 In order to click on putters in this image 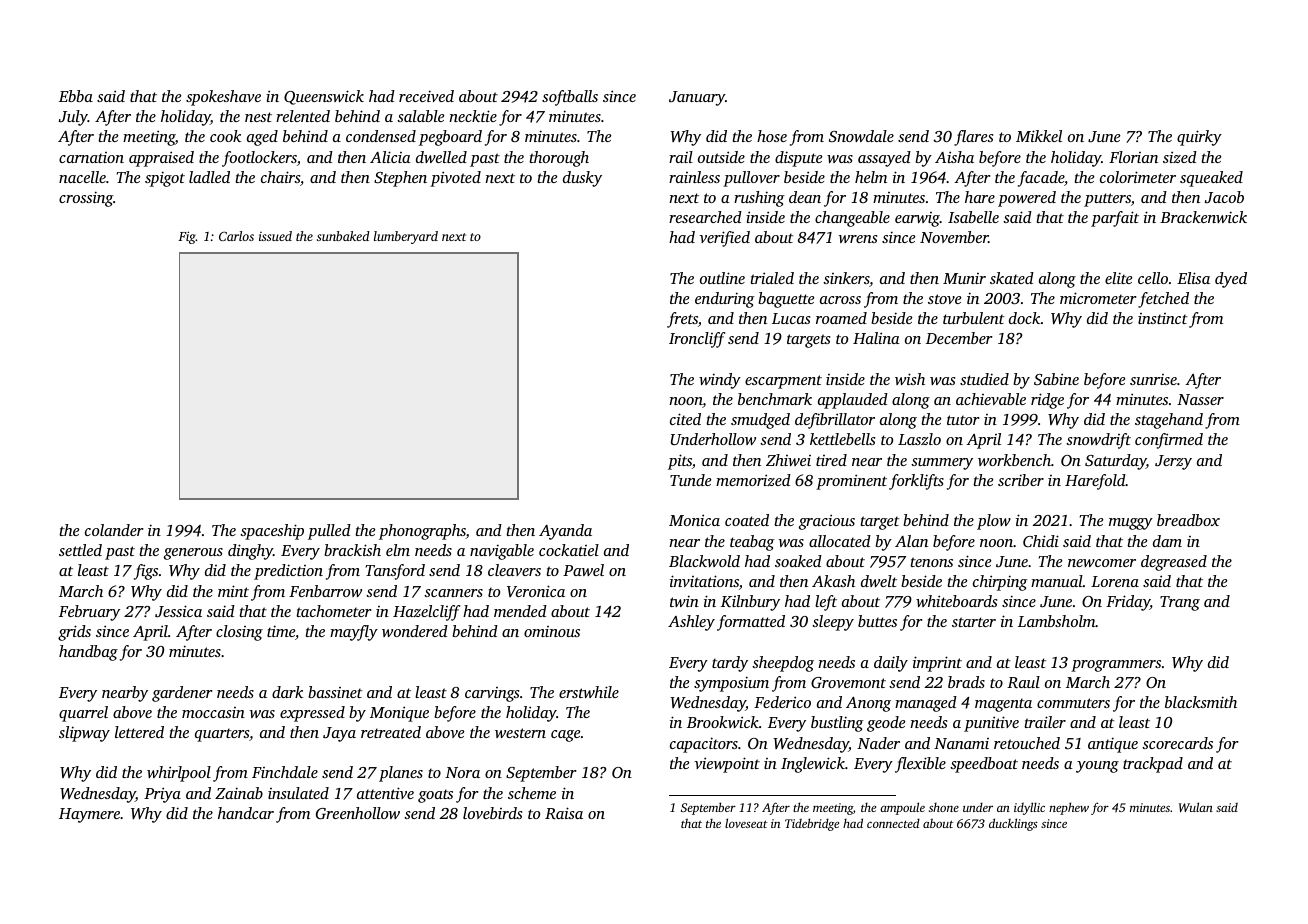, I will do `click(1107, 200)`.
